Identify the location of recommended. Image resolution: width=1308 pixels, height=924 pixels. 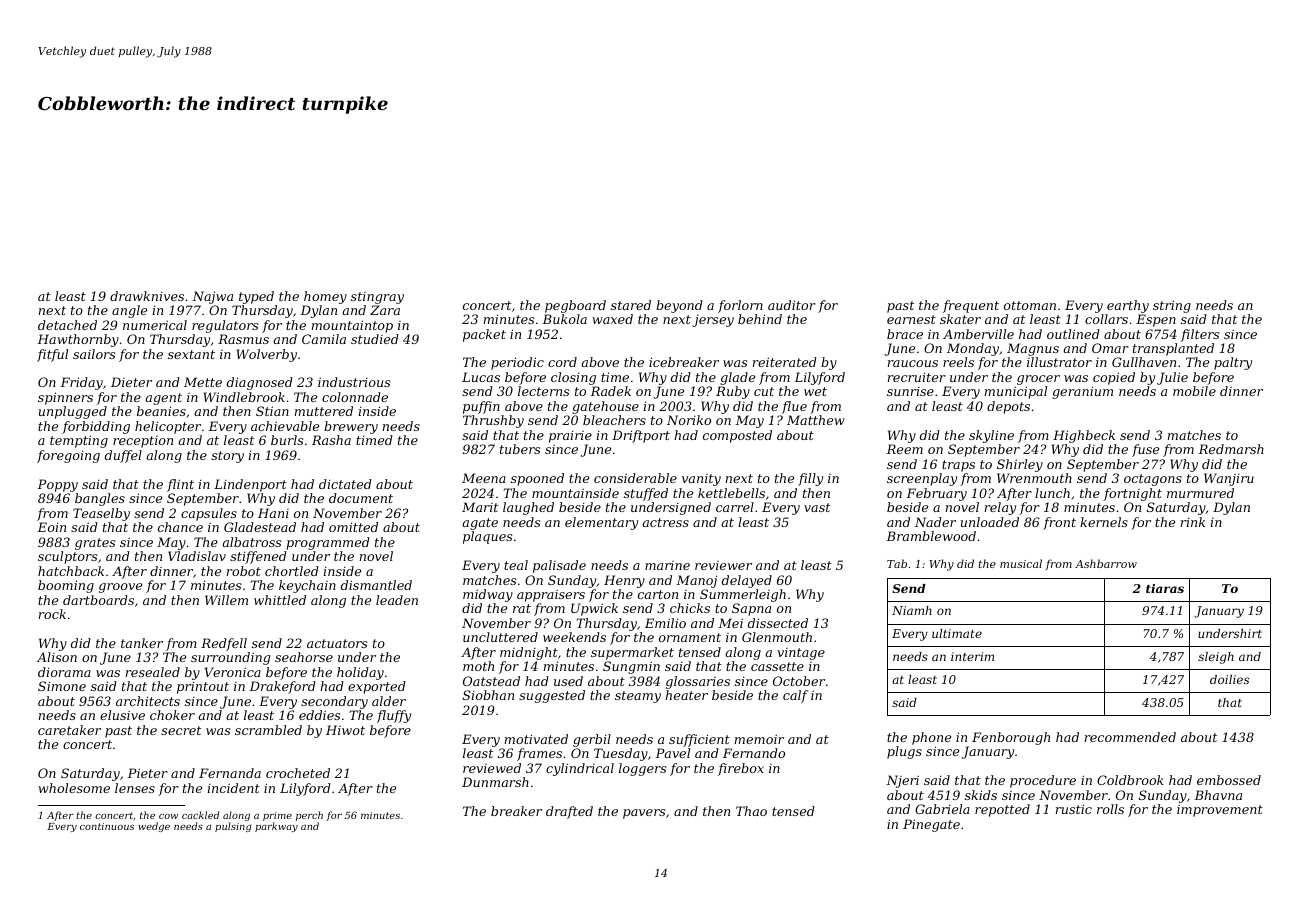
(1130, 737).
